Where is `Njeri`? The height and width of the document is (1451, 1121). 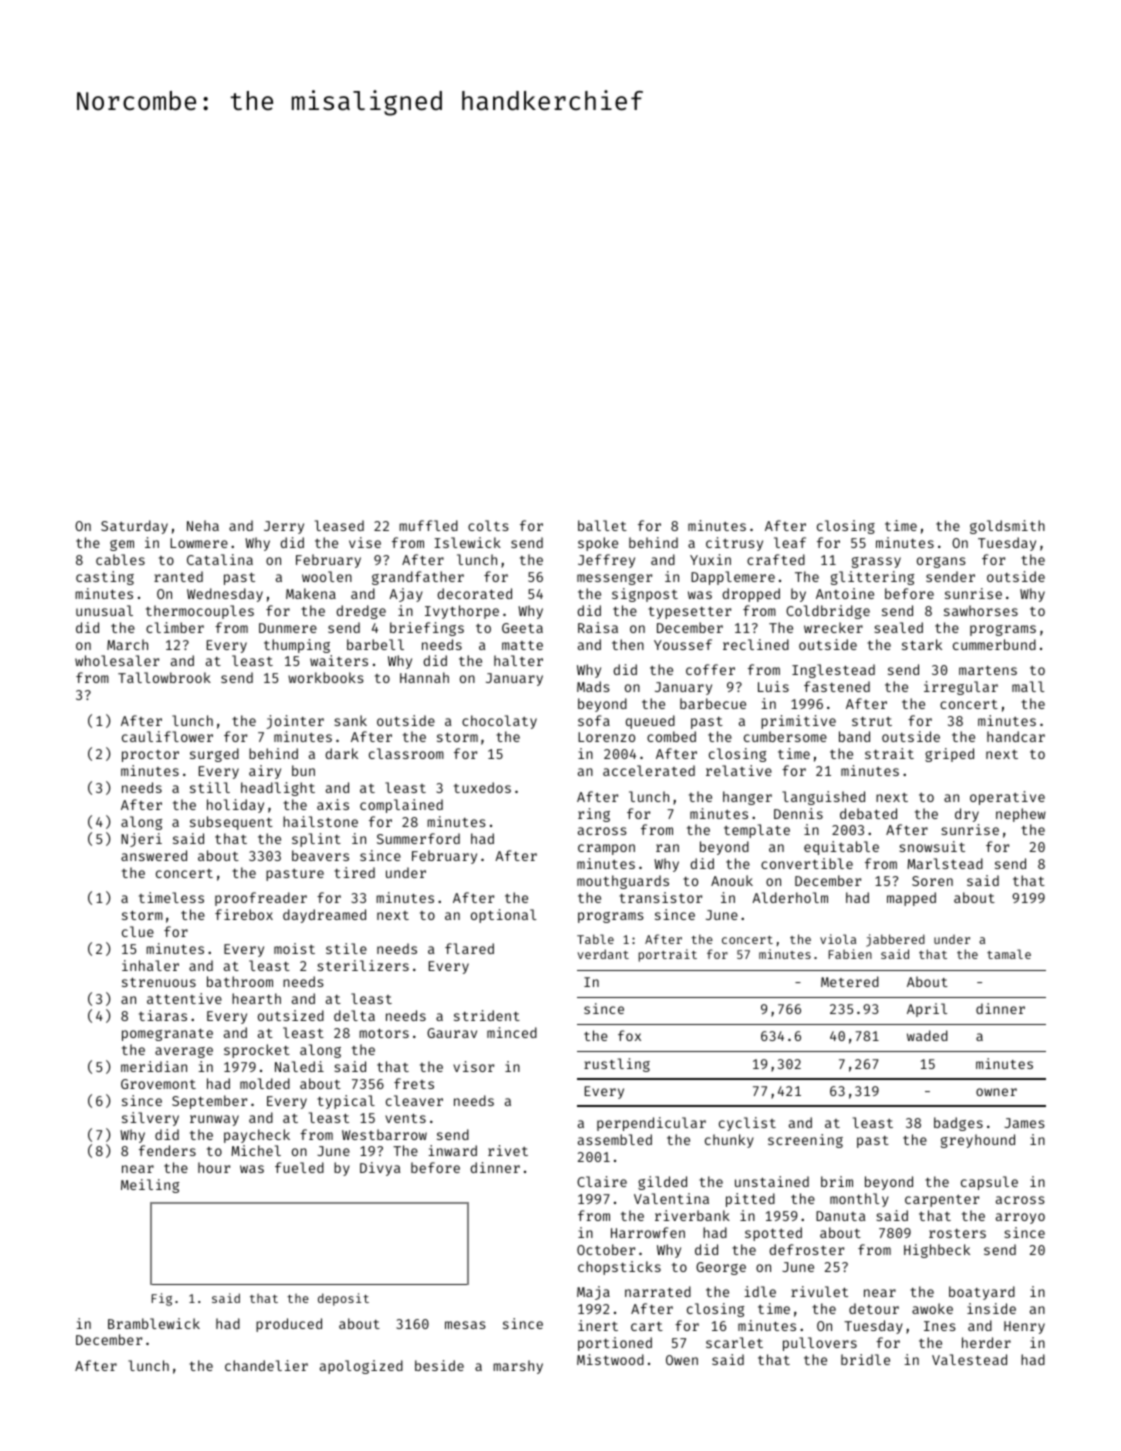
Njeri is located at coordinates (141, 840).
